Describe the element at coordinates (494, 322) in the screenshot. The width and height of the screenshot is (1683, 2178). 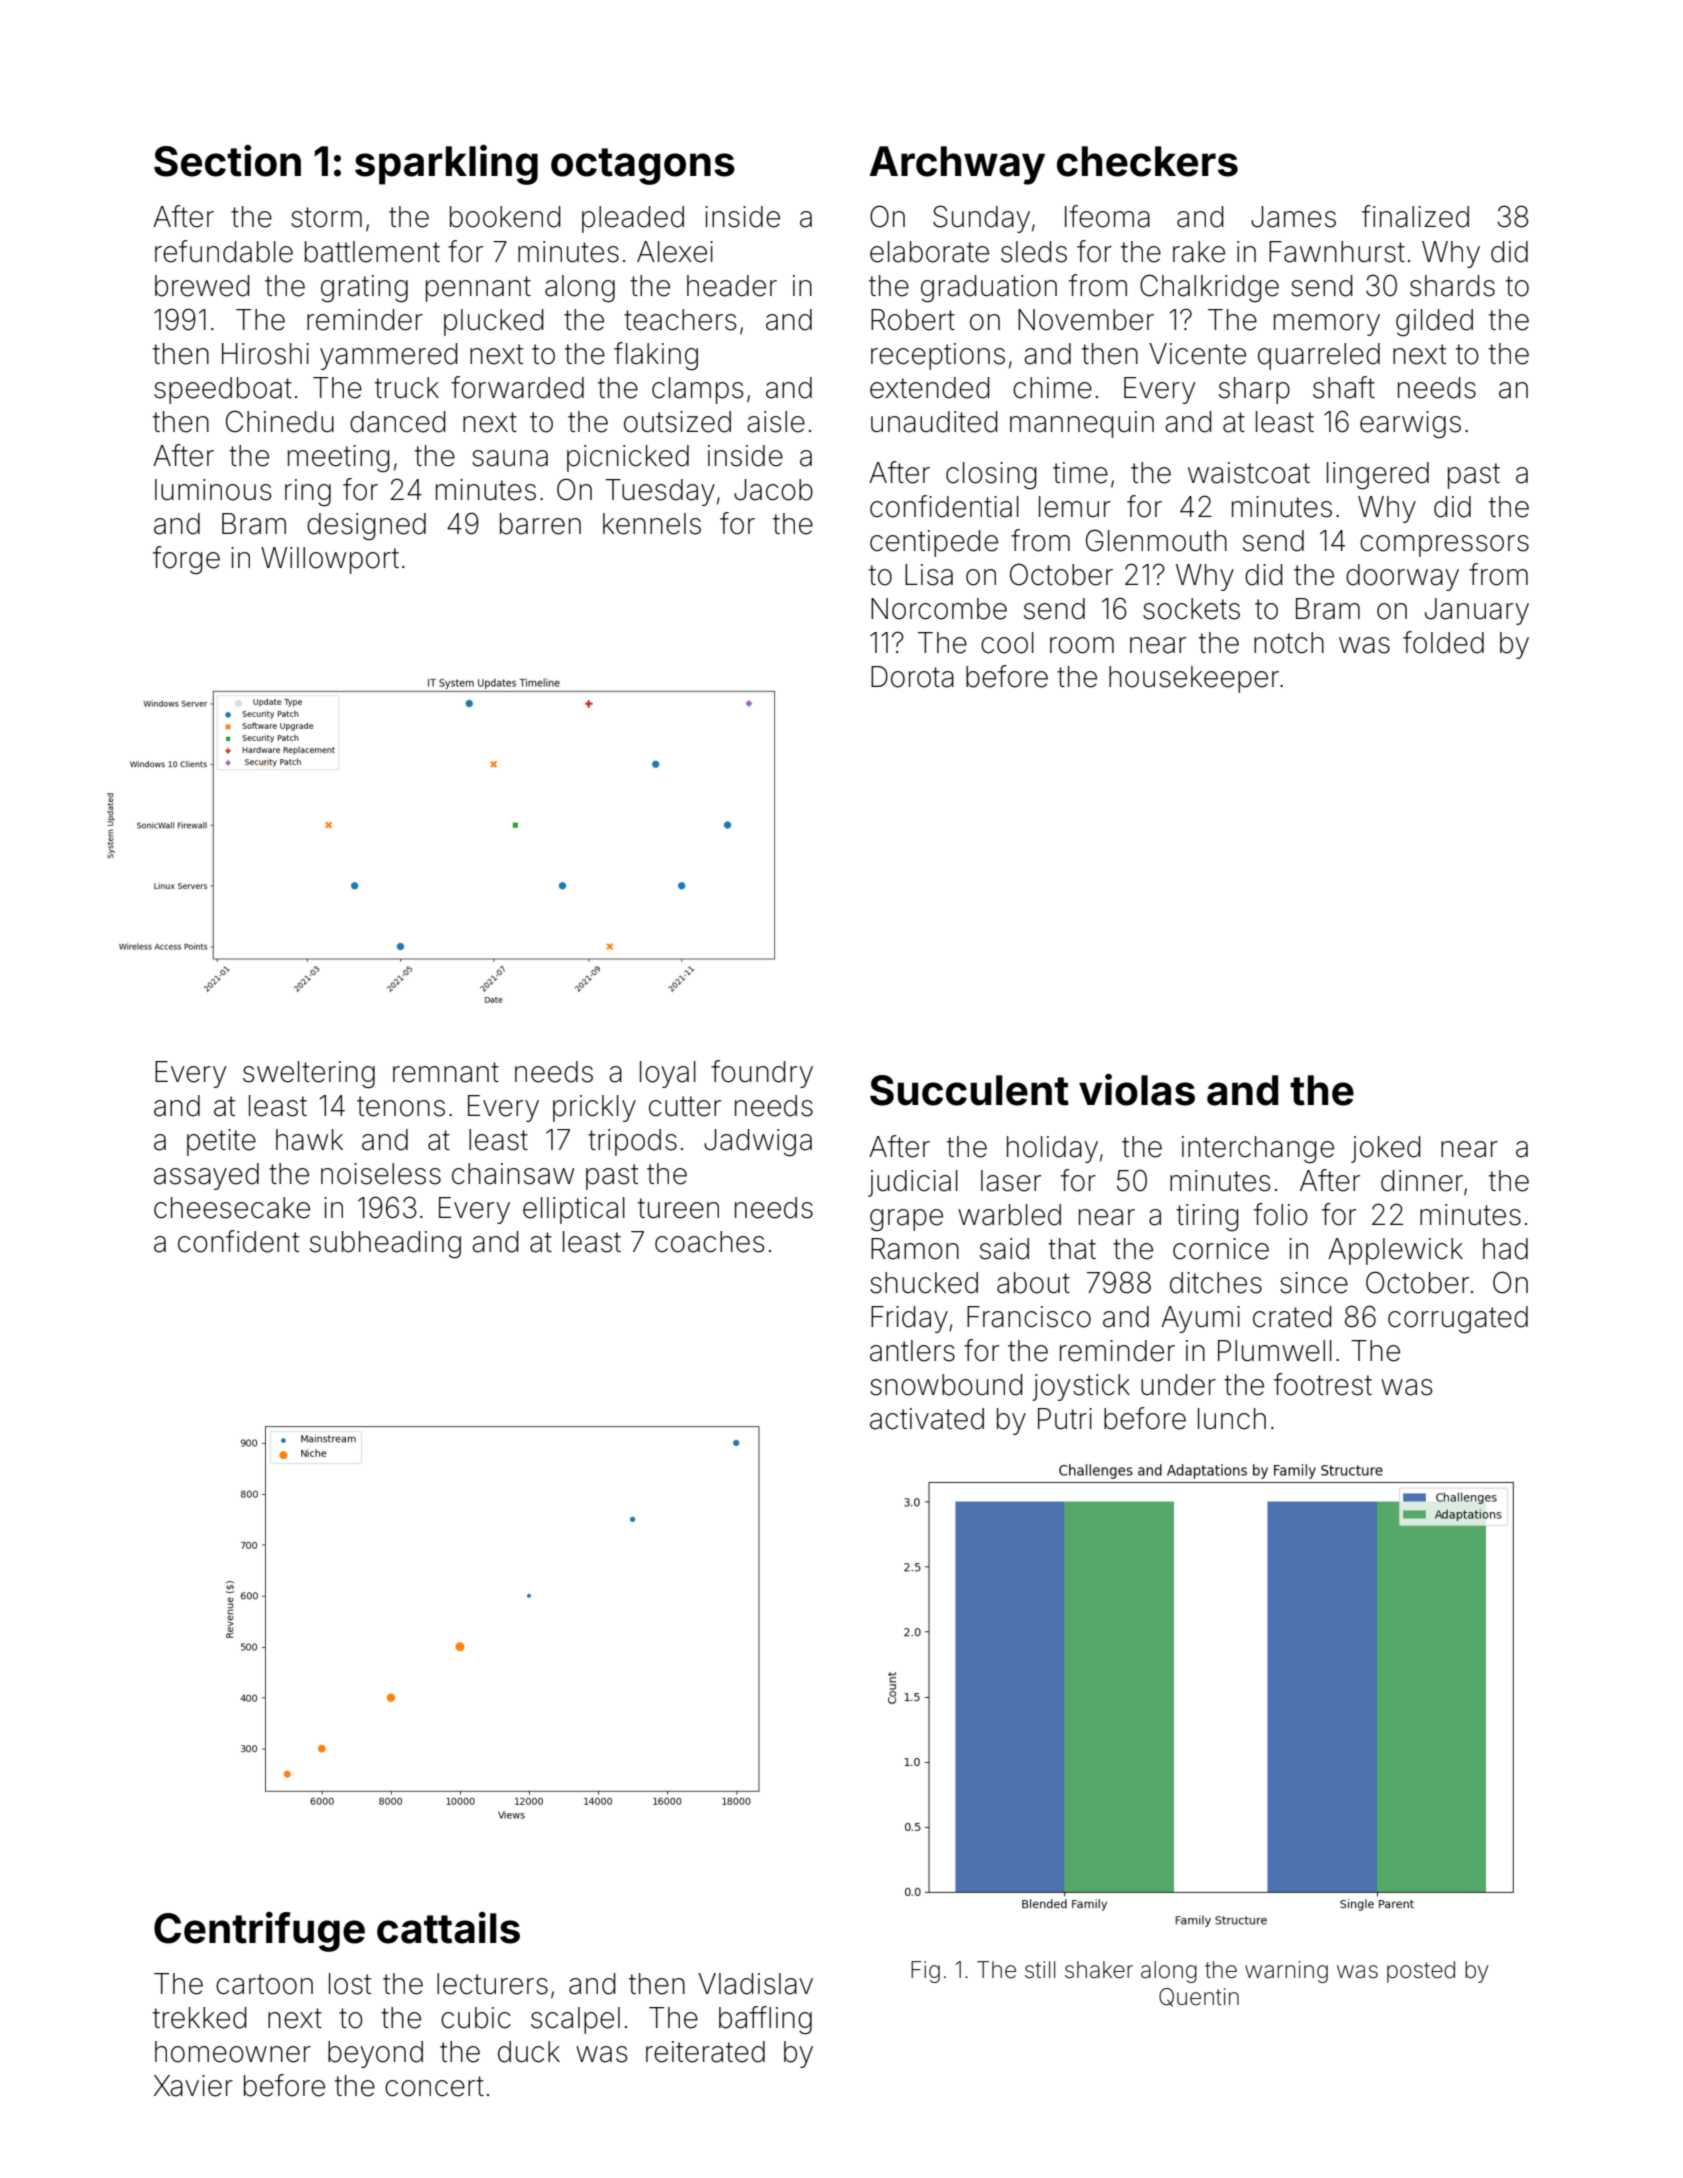
I see `plucked` at that location.
